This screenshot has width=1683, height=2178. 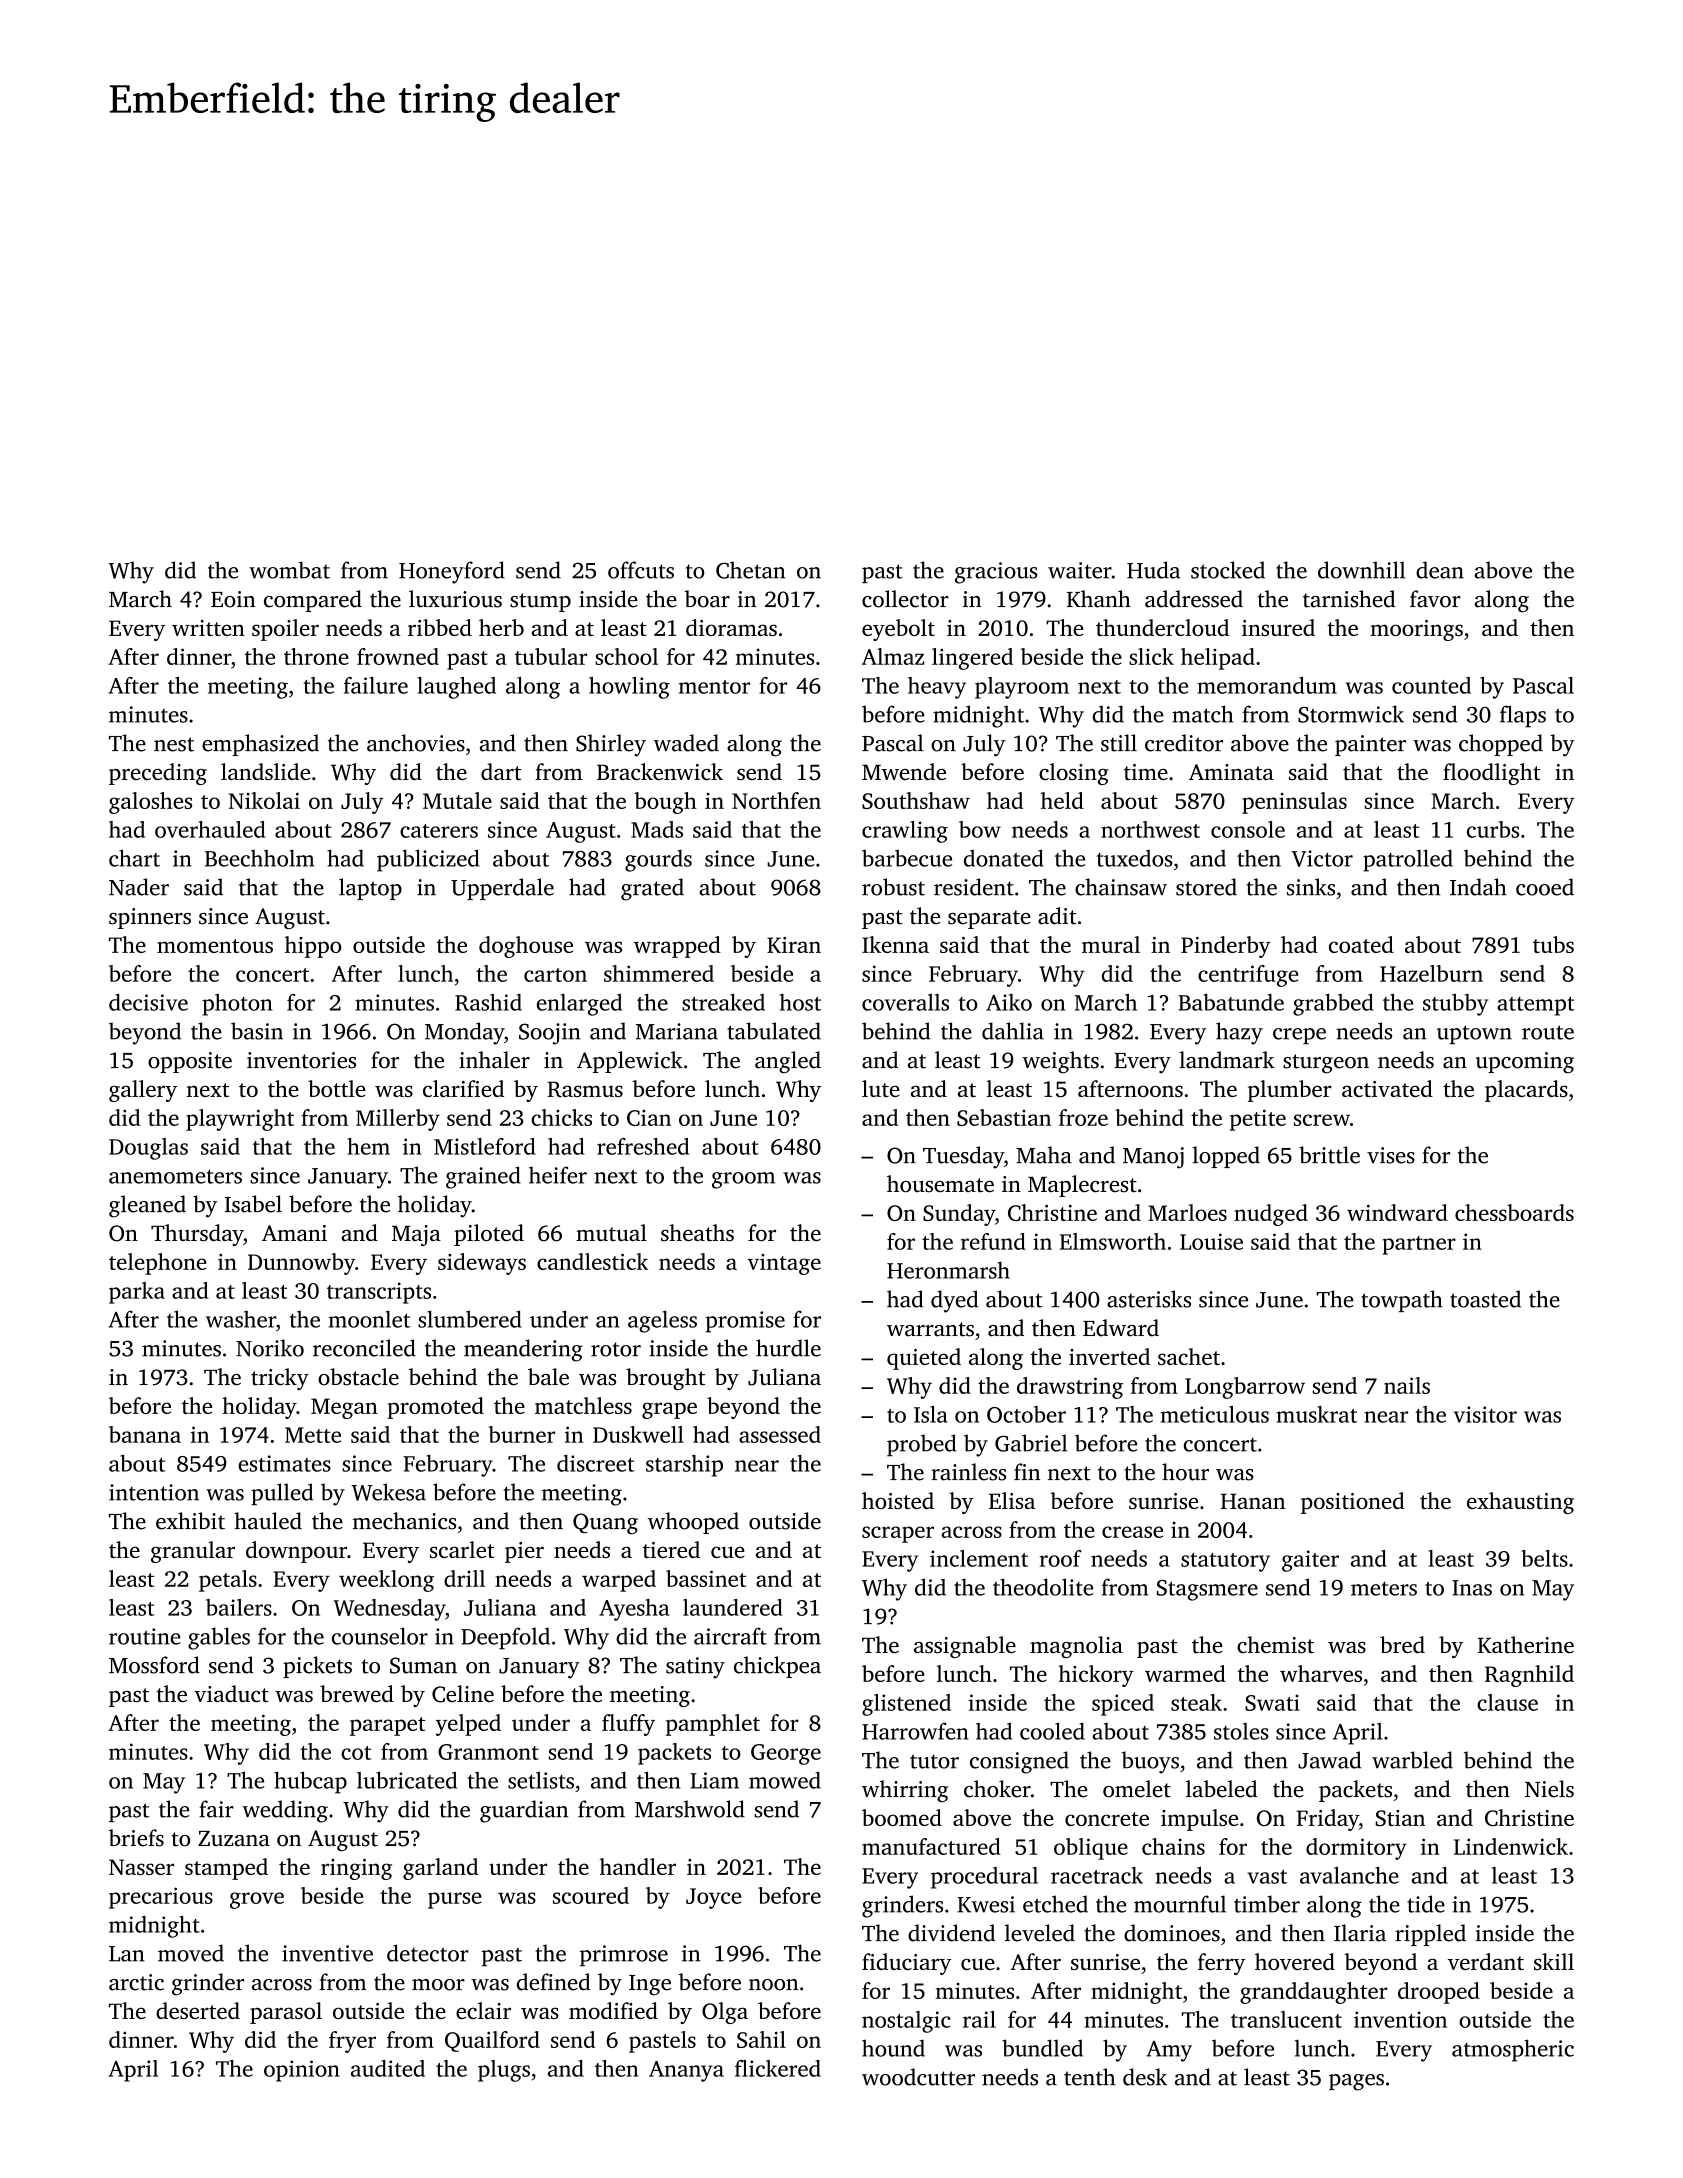 I want to click on woodcutter, so click(x=918, y=2077).
